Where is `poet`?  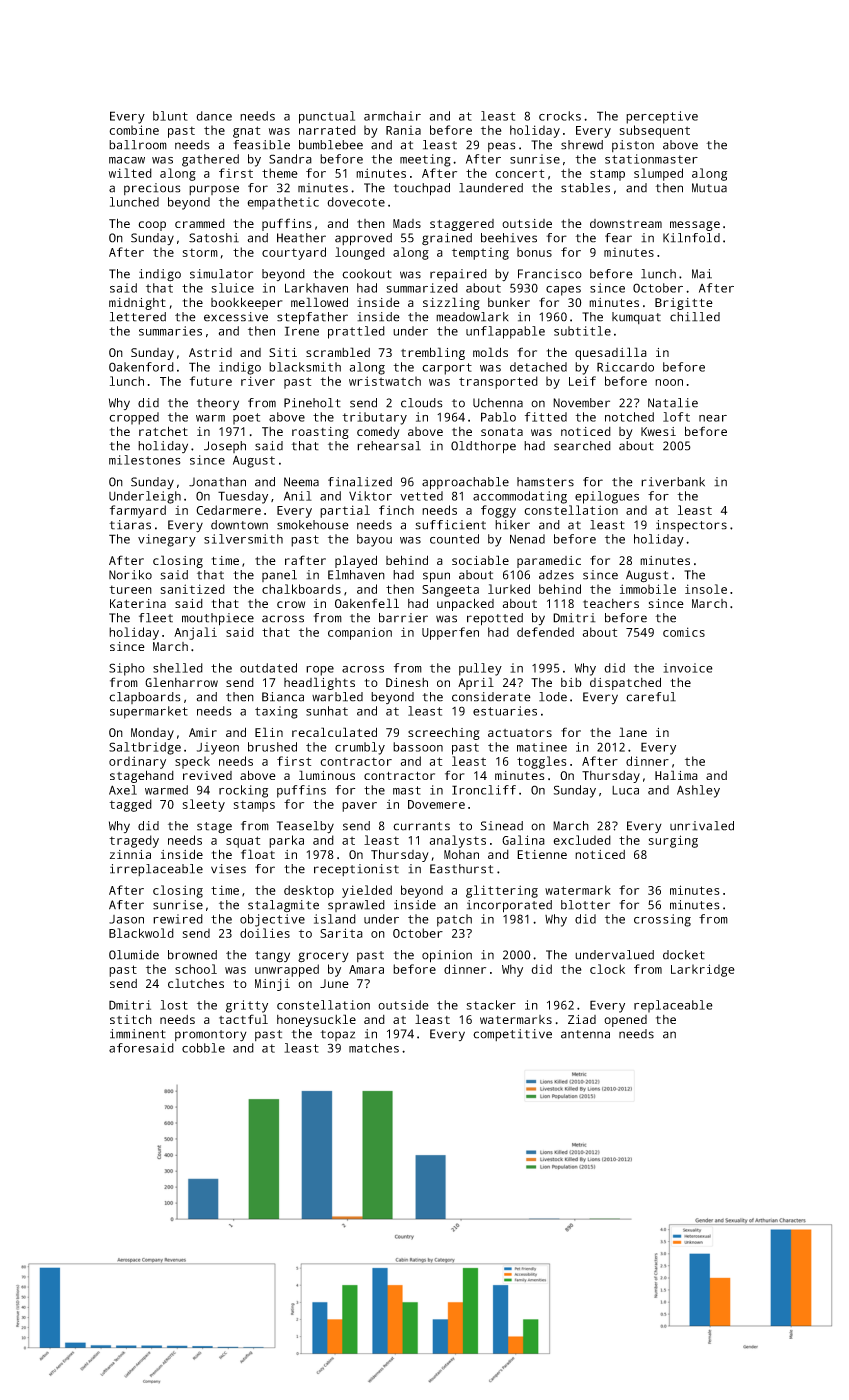
poet is located at coordinates (246, 419).
